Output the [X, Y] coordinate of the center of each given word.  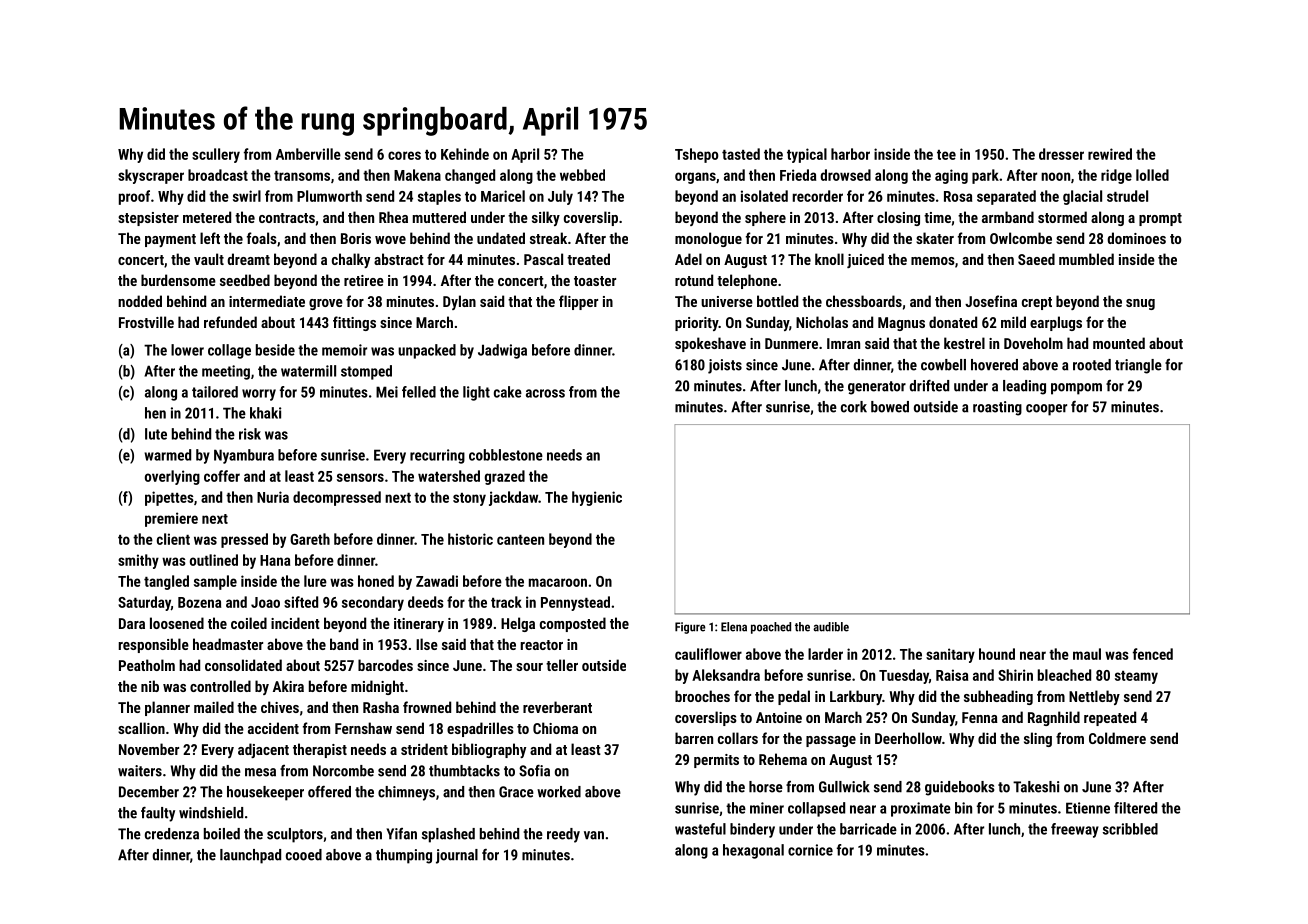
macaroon [558, 582]
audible [831, 627]
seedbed [245, 280]
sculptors [295, 835]
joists [725, 366]
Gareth [310, 539]
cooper [1046, 410]
